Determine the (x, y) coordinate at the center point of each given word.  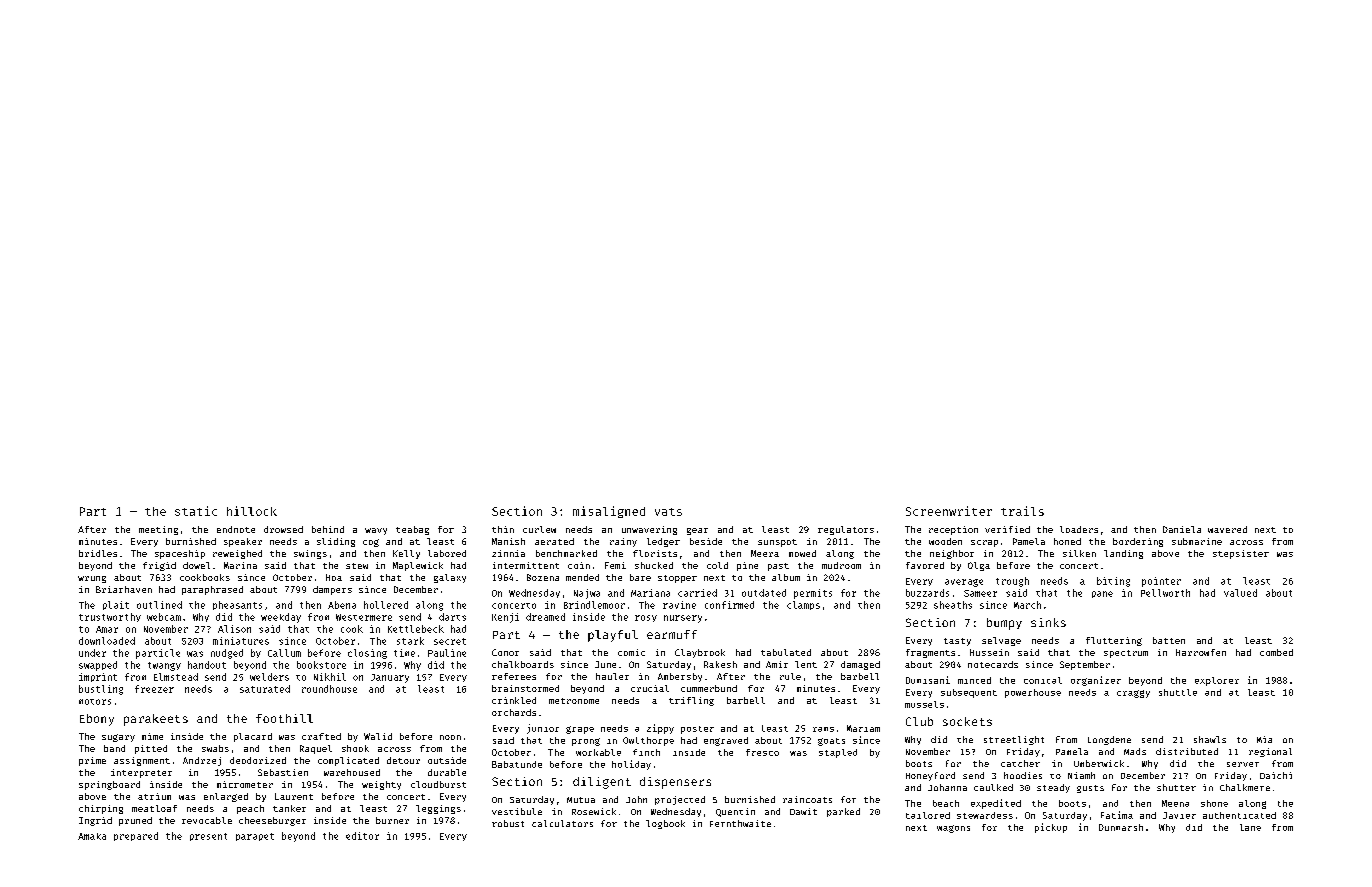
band (114, 748)
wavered (1227, 529)
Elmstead (176, 677)
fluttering (1114, 641)
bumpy (1004, 624)
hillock (252, 511)
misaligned (609, 512)
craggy (1133, 694)
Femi (615, 565)
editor (362, 836)
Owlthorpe (648, 741)
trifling (691, 701)
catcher (1020, 763)
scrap (984, 543)
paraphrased (212, 590)
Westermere (364, 617)
